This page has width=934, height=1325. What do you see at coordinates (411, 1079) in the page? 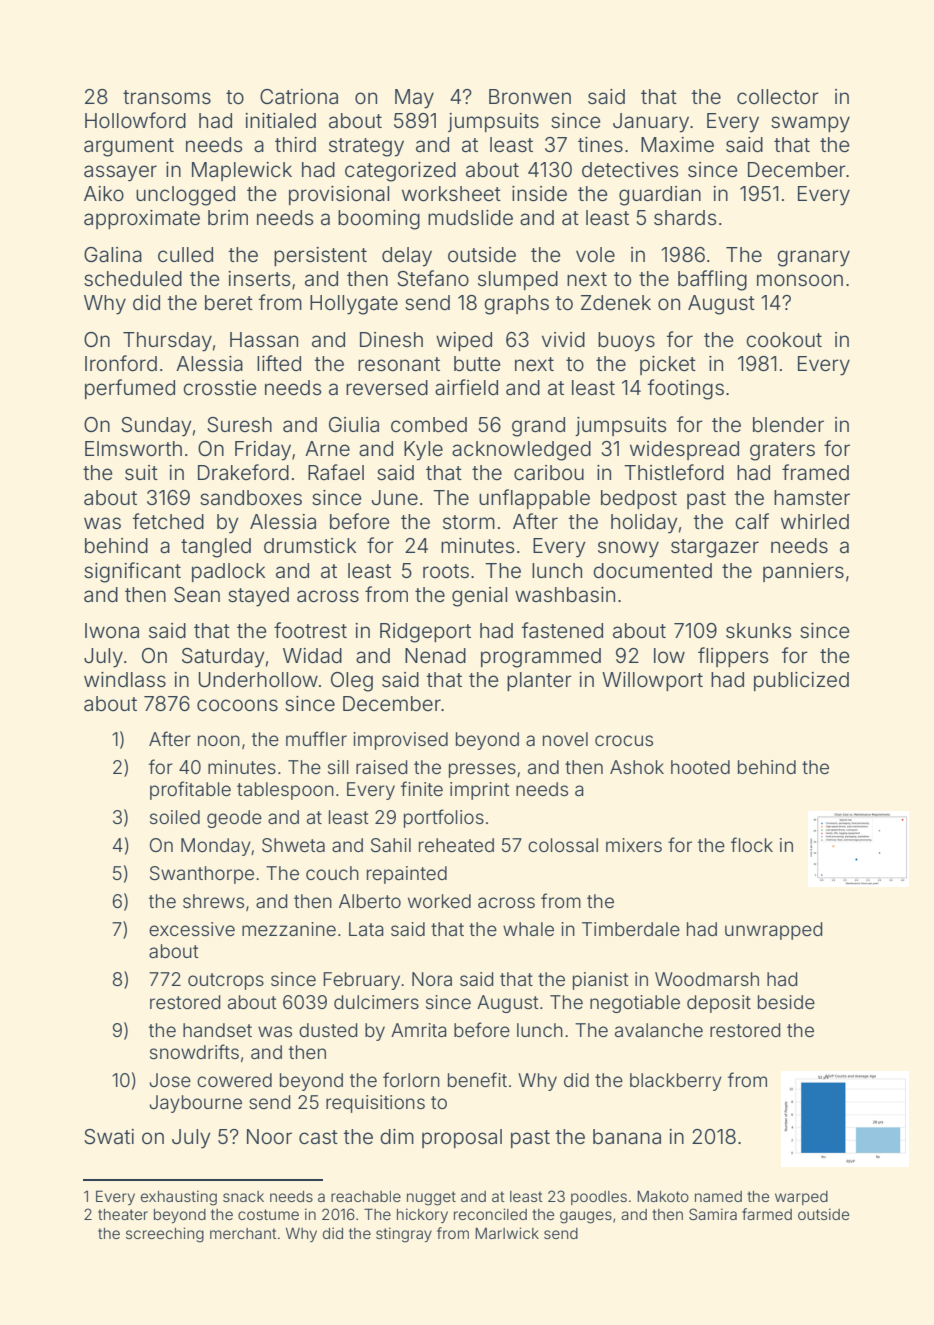
I see `forlorn` at bounding box center [411, 1079].
